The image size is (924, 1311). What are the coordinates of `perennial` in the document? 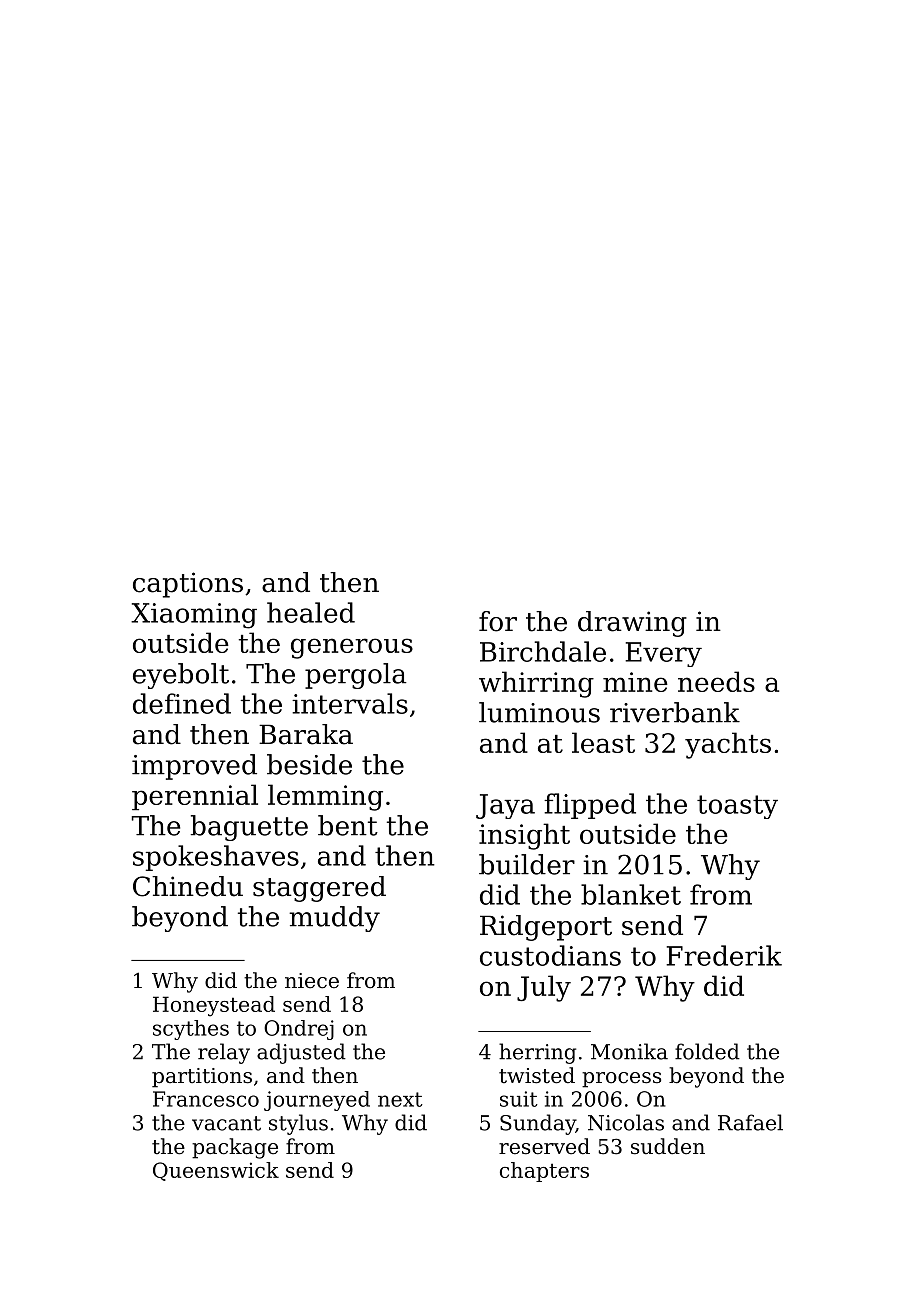 It's located at (195, 797).
